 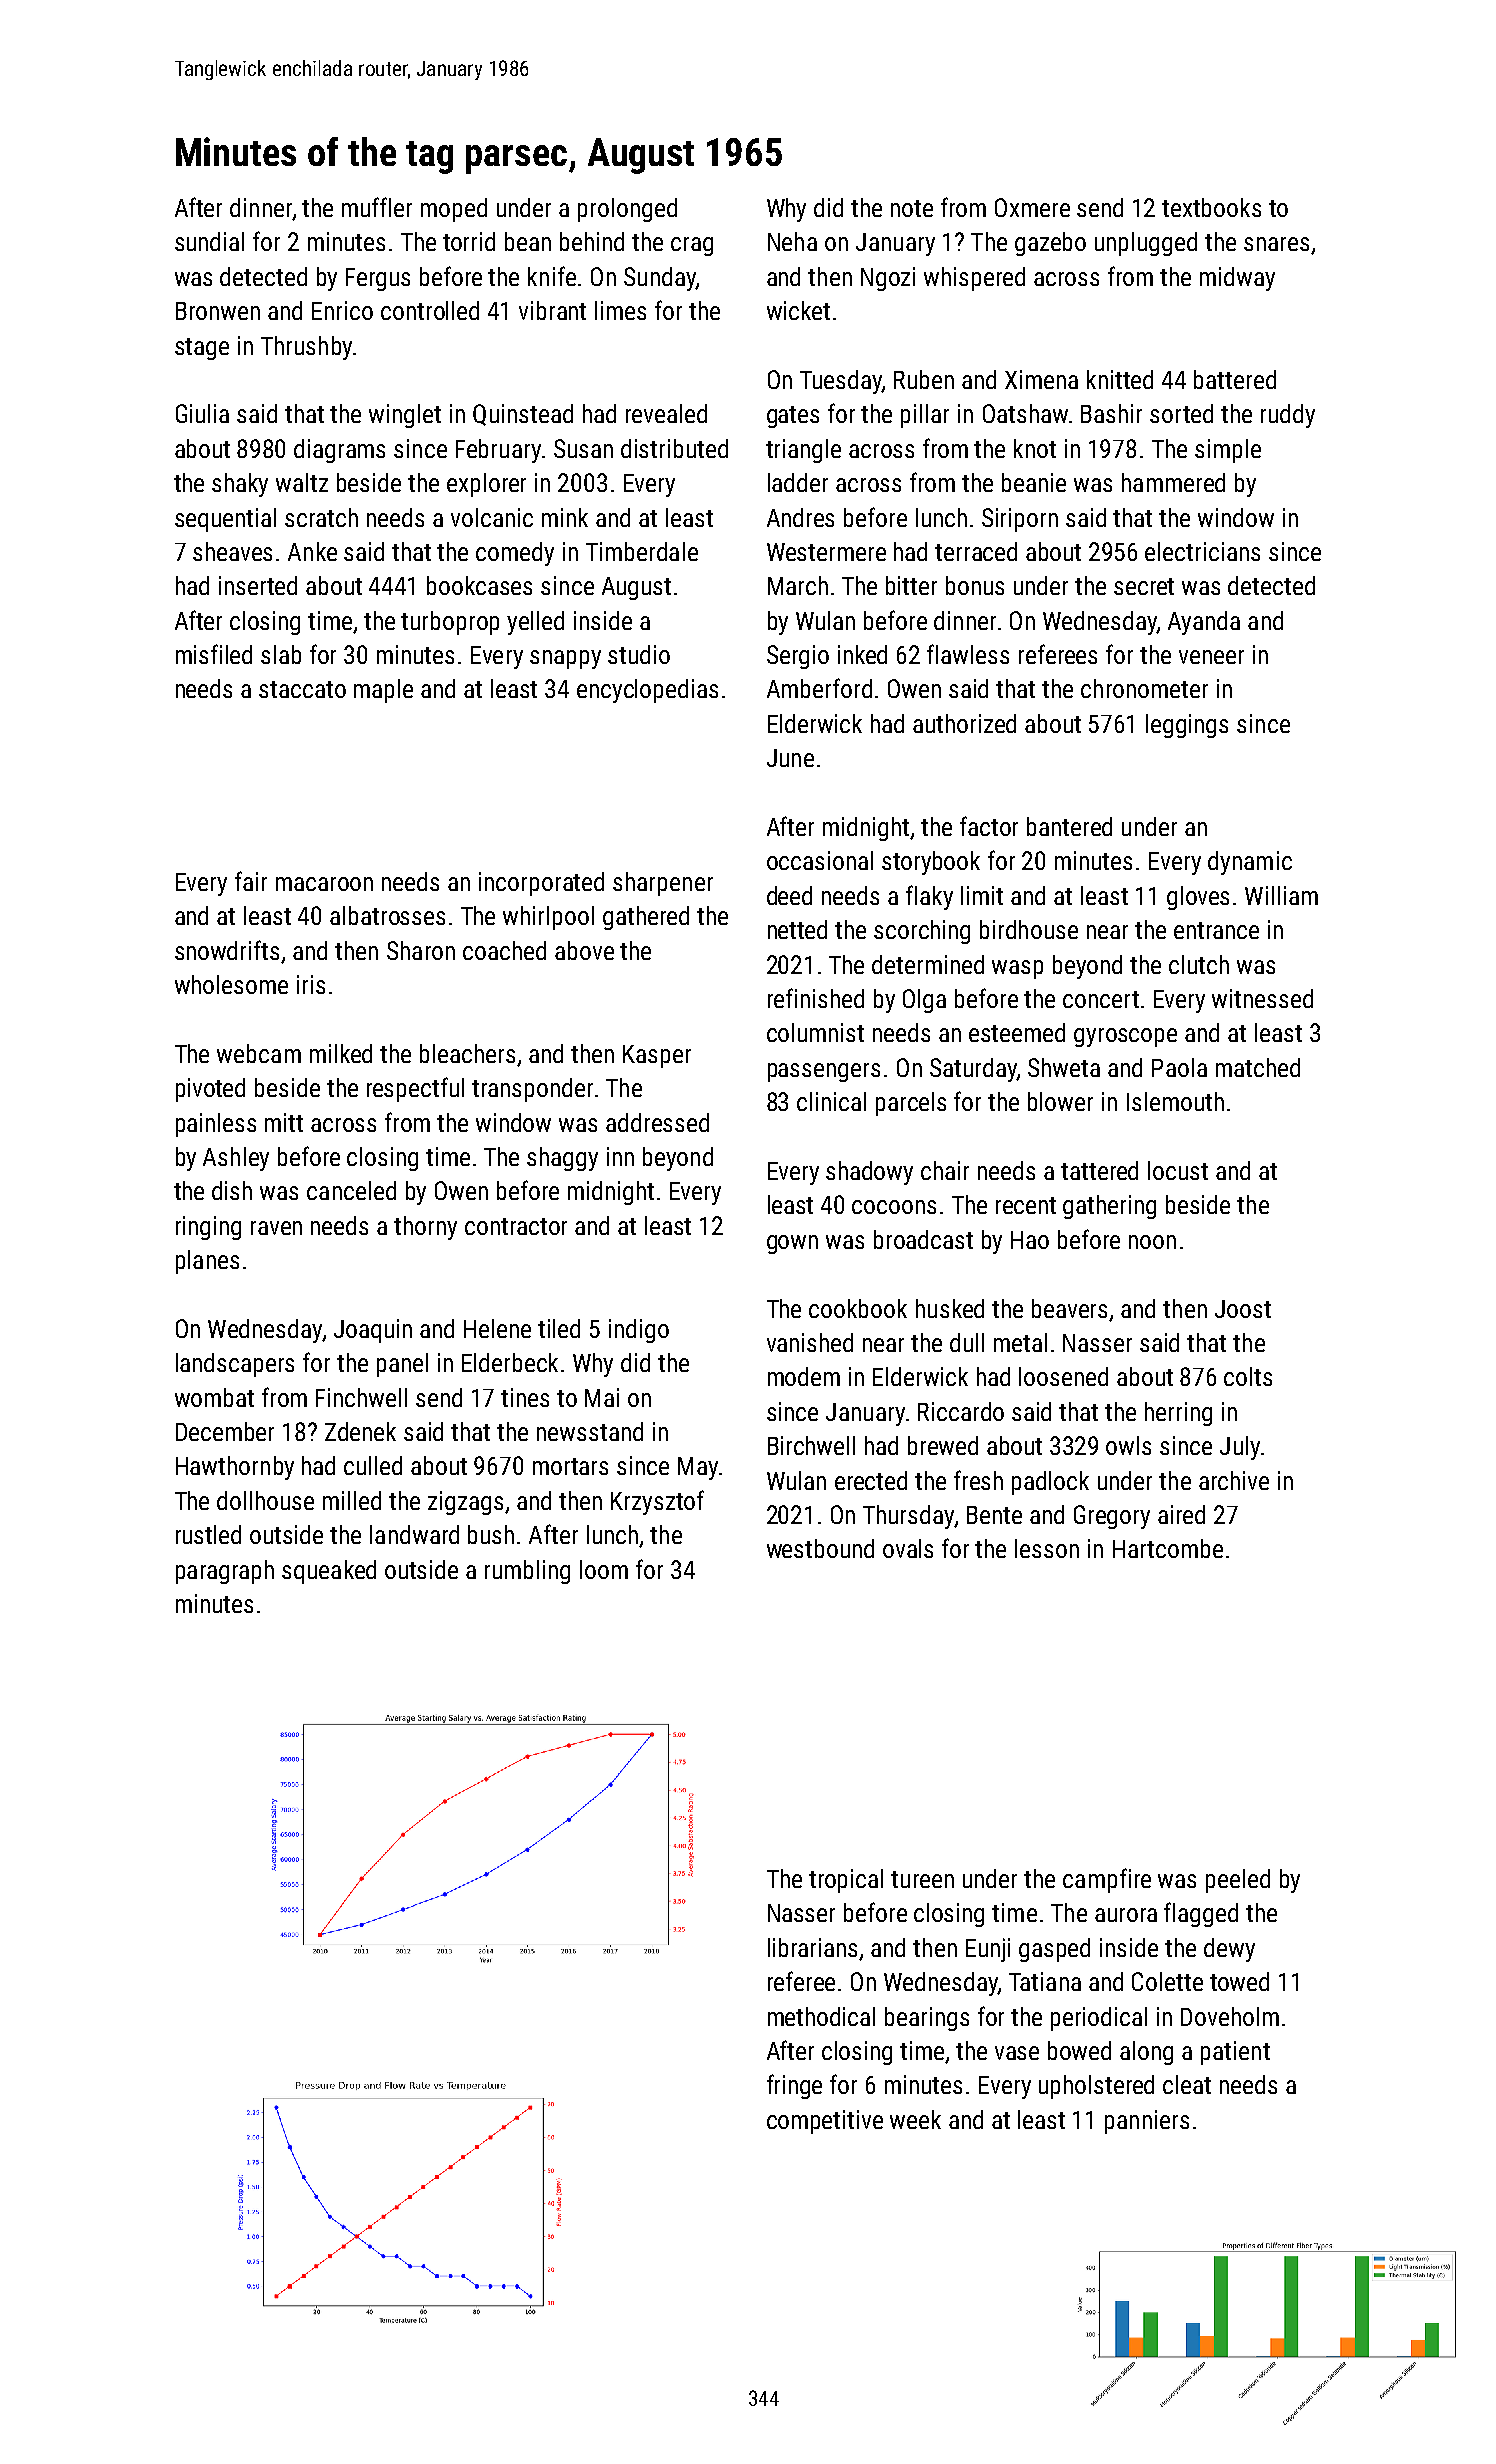 I want to click on librarians, so click(x=812, y=1947).
